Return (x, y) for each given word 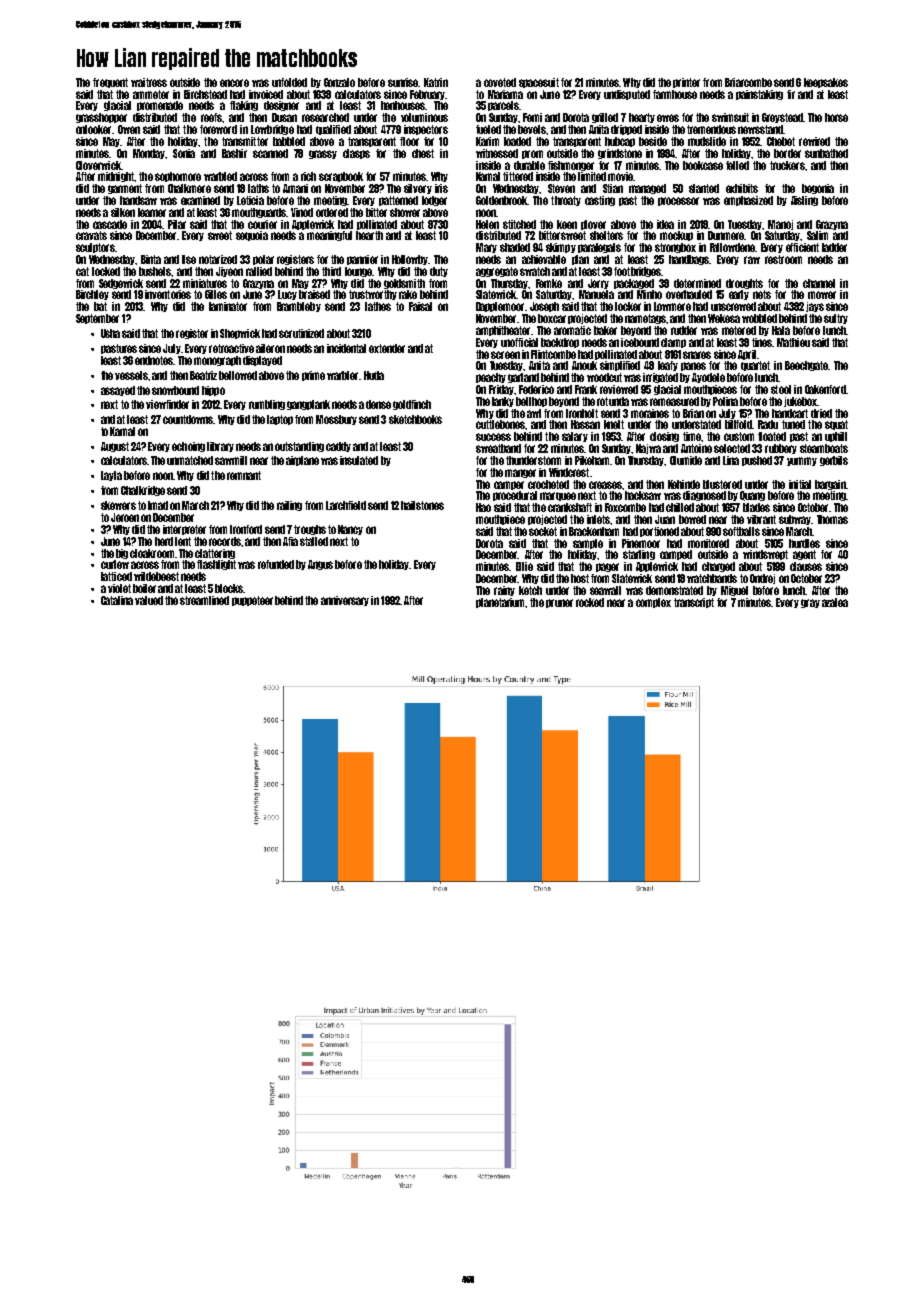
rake (408, 294)
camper (509, 485)
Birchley (92, 295)
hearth (369, 235)
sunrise (403, 82)
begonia (818, 189)
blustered (722, 484)
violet (119, 588)
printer (686, 83)
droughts (744, 284)
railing (289, 506)
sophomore (178, 177)
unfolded (289, 82)
